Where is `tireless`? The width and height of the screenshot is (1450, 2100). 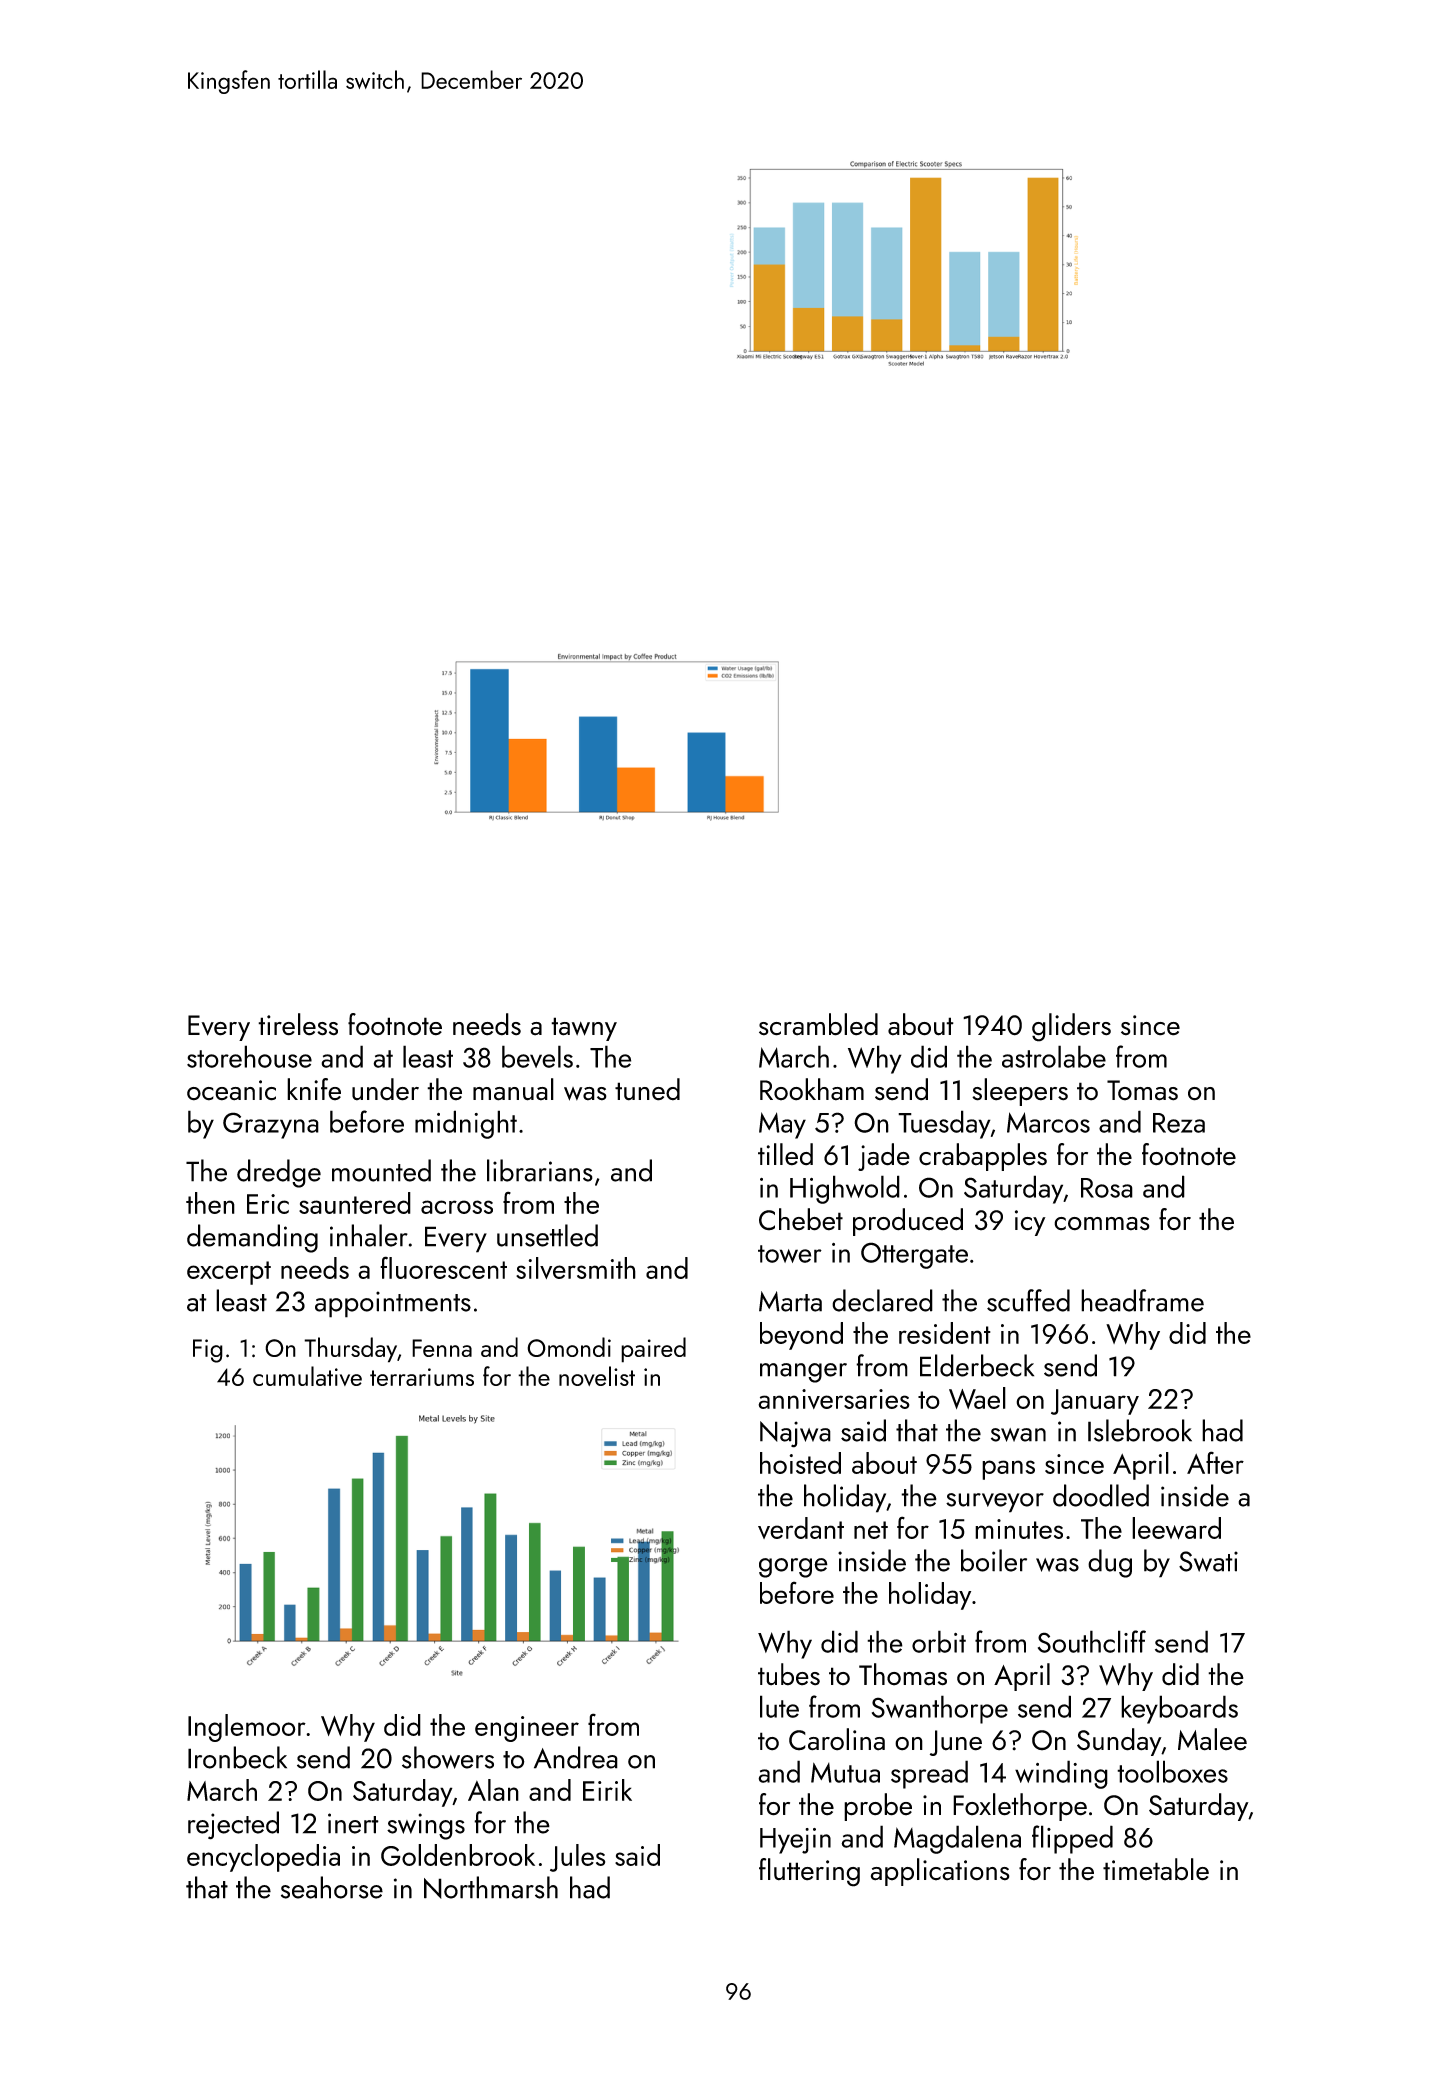 tireless is located at coordinates (298, 1024).
